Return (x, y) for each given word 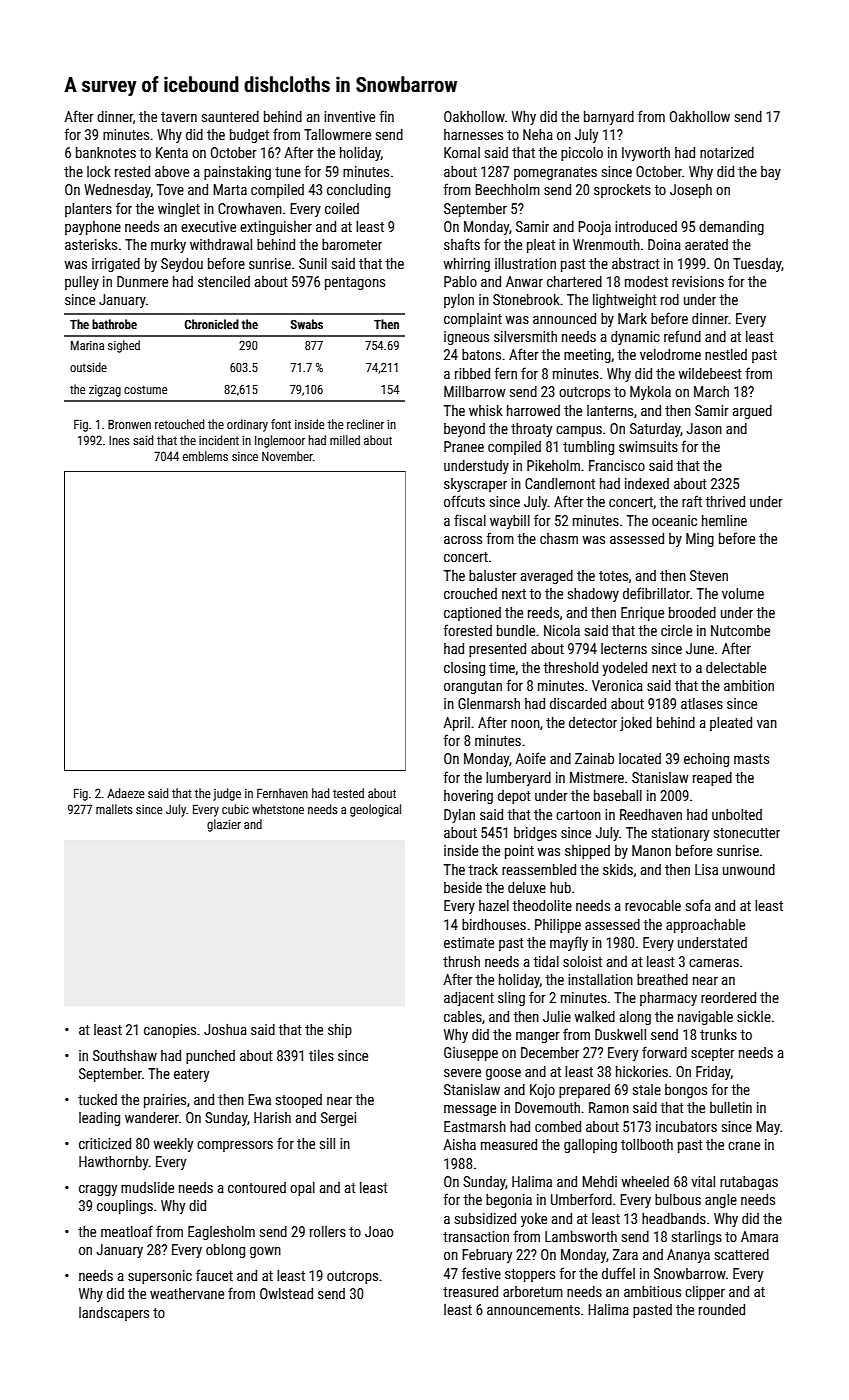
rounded (722, 1309)
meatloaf (127, 1231)
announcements (533, 1310)
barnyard (609, 118)
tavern (179, 117)
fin (387, 116)
